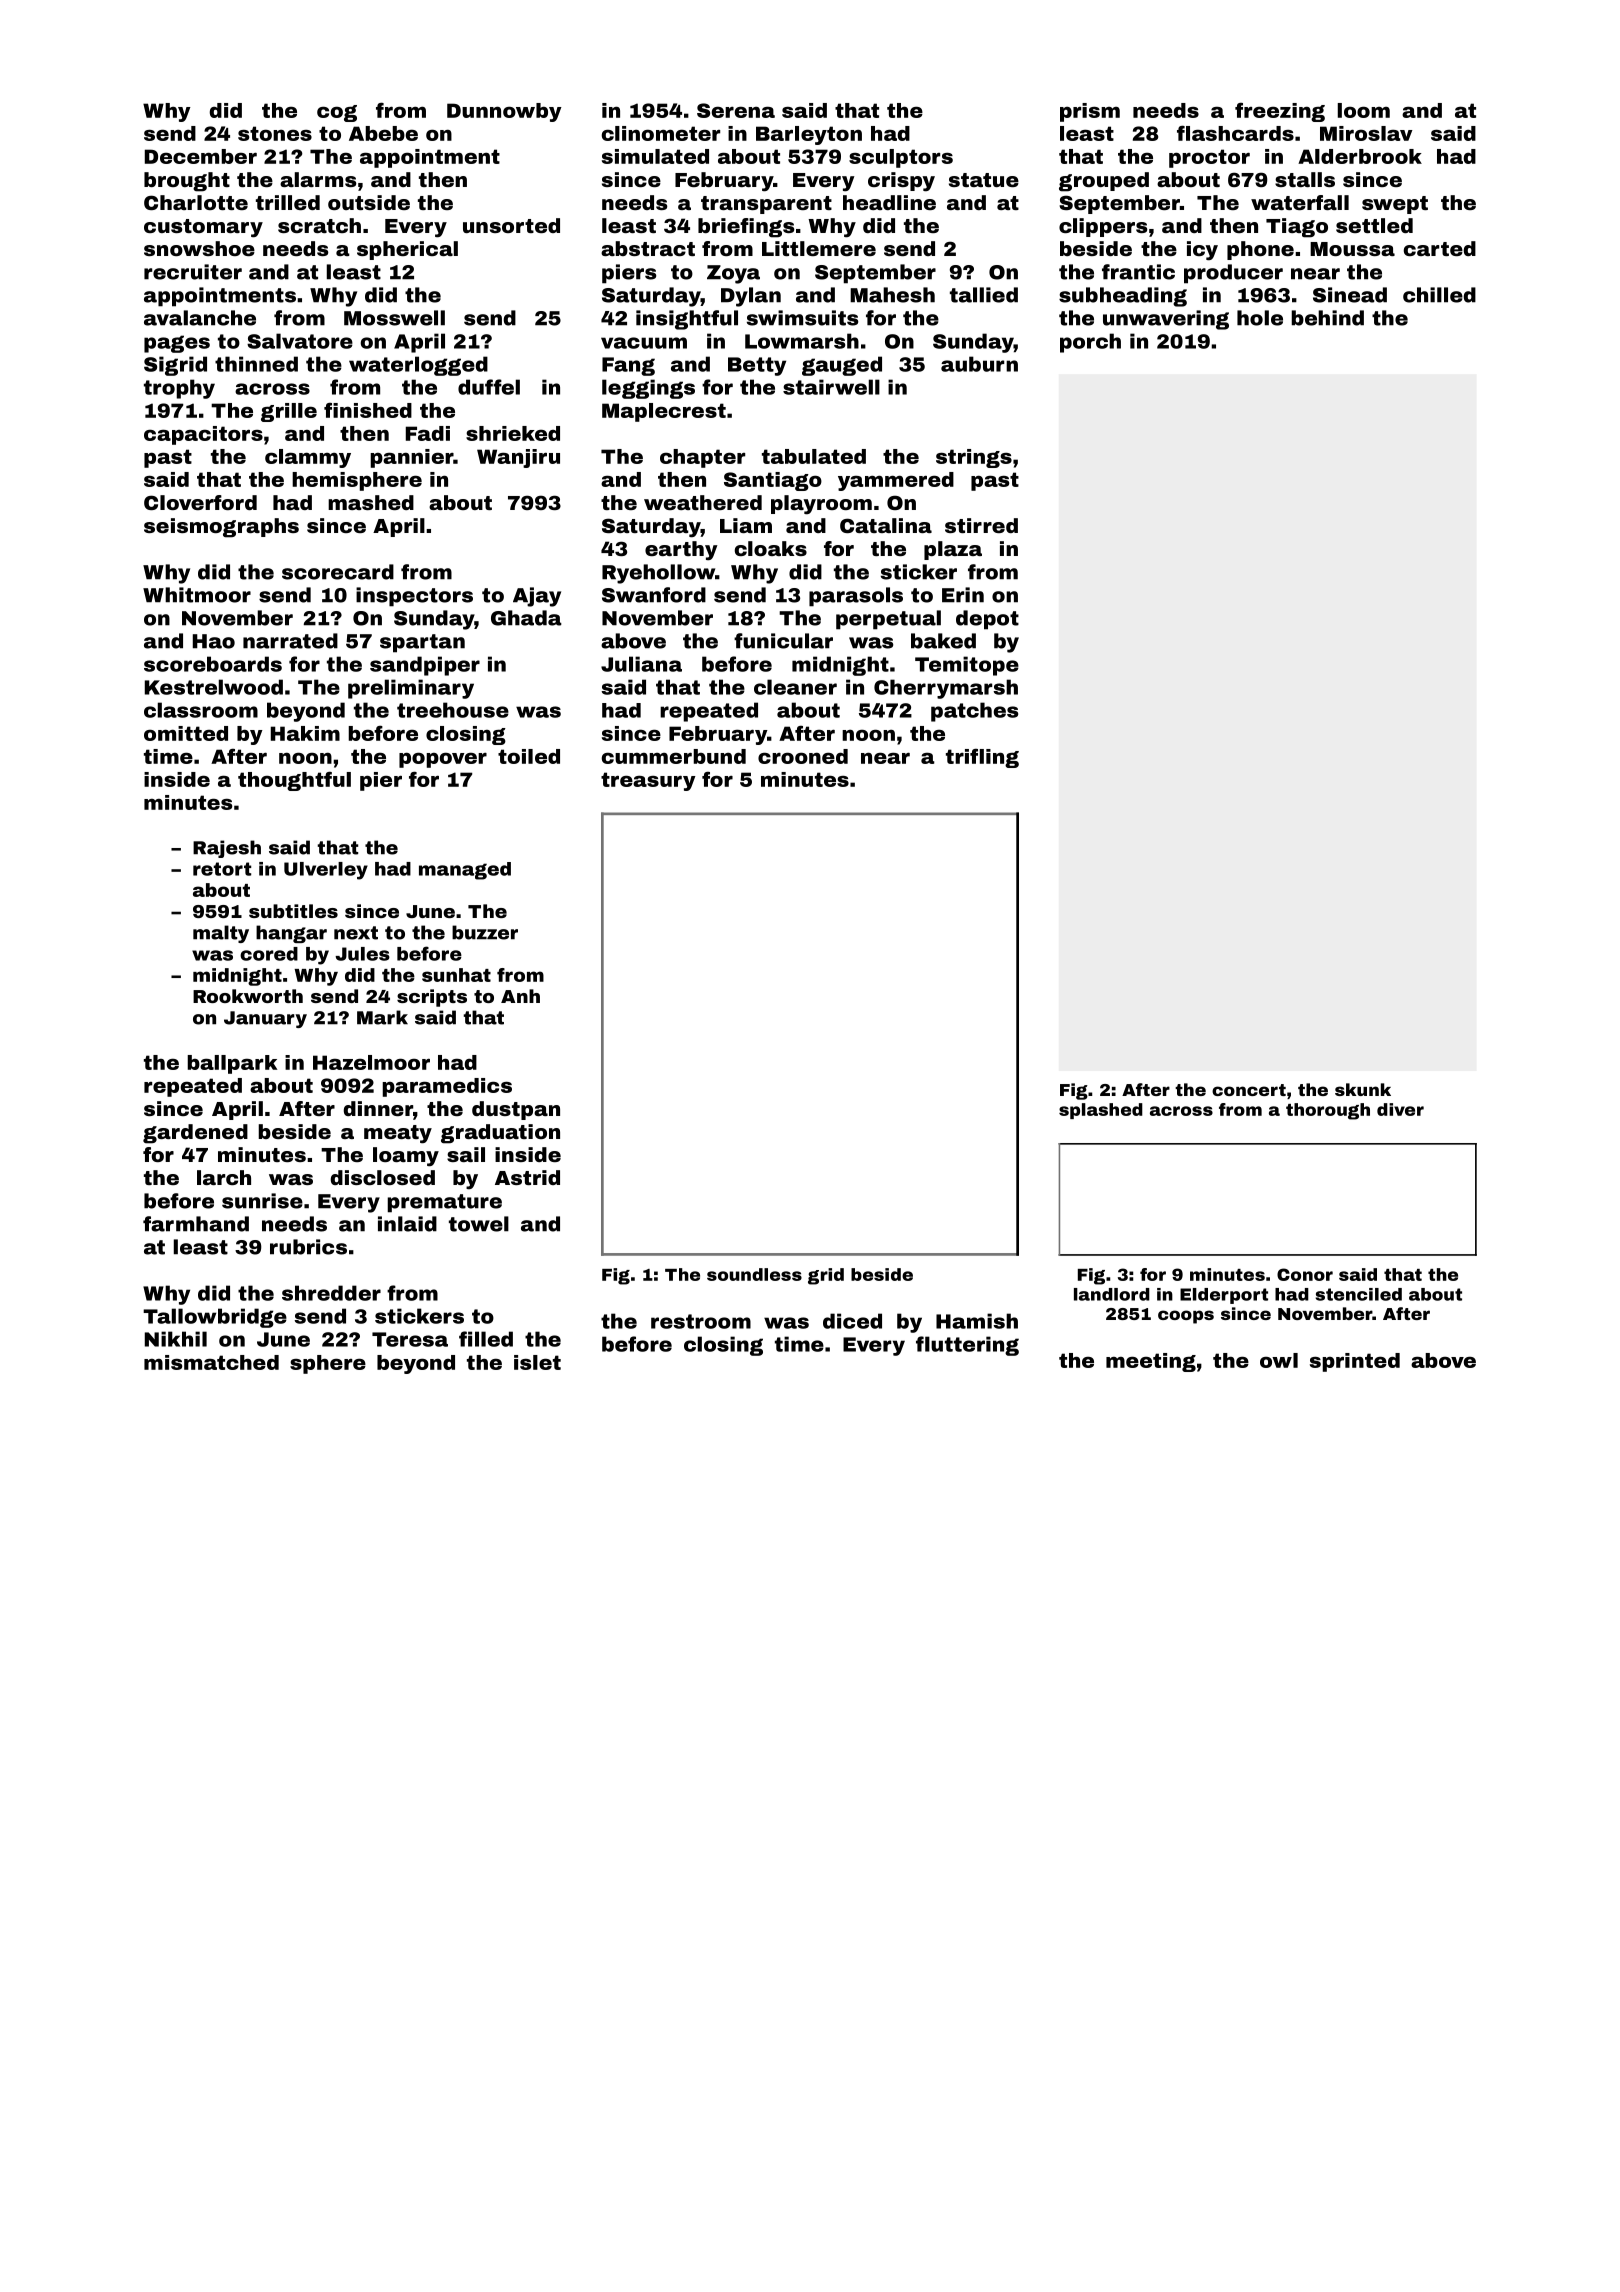  Describe the element at coordinates (1260, 318) in the page. I see `hole` at that location.
